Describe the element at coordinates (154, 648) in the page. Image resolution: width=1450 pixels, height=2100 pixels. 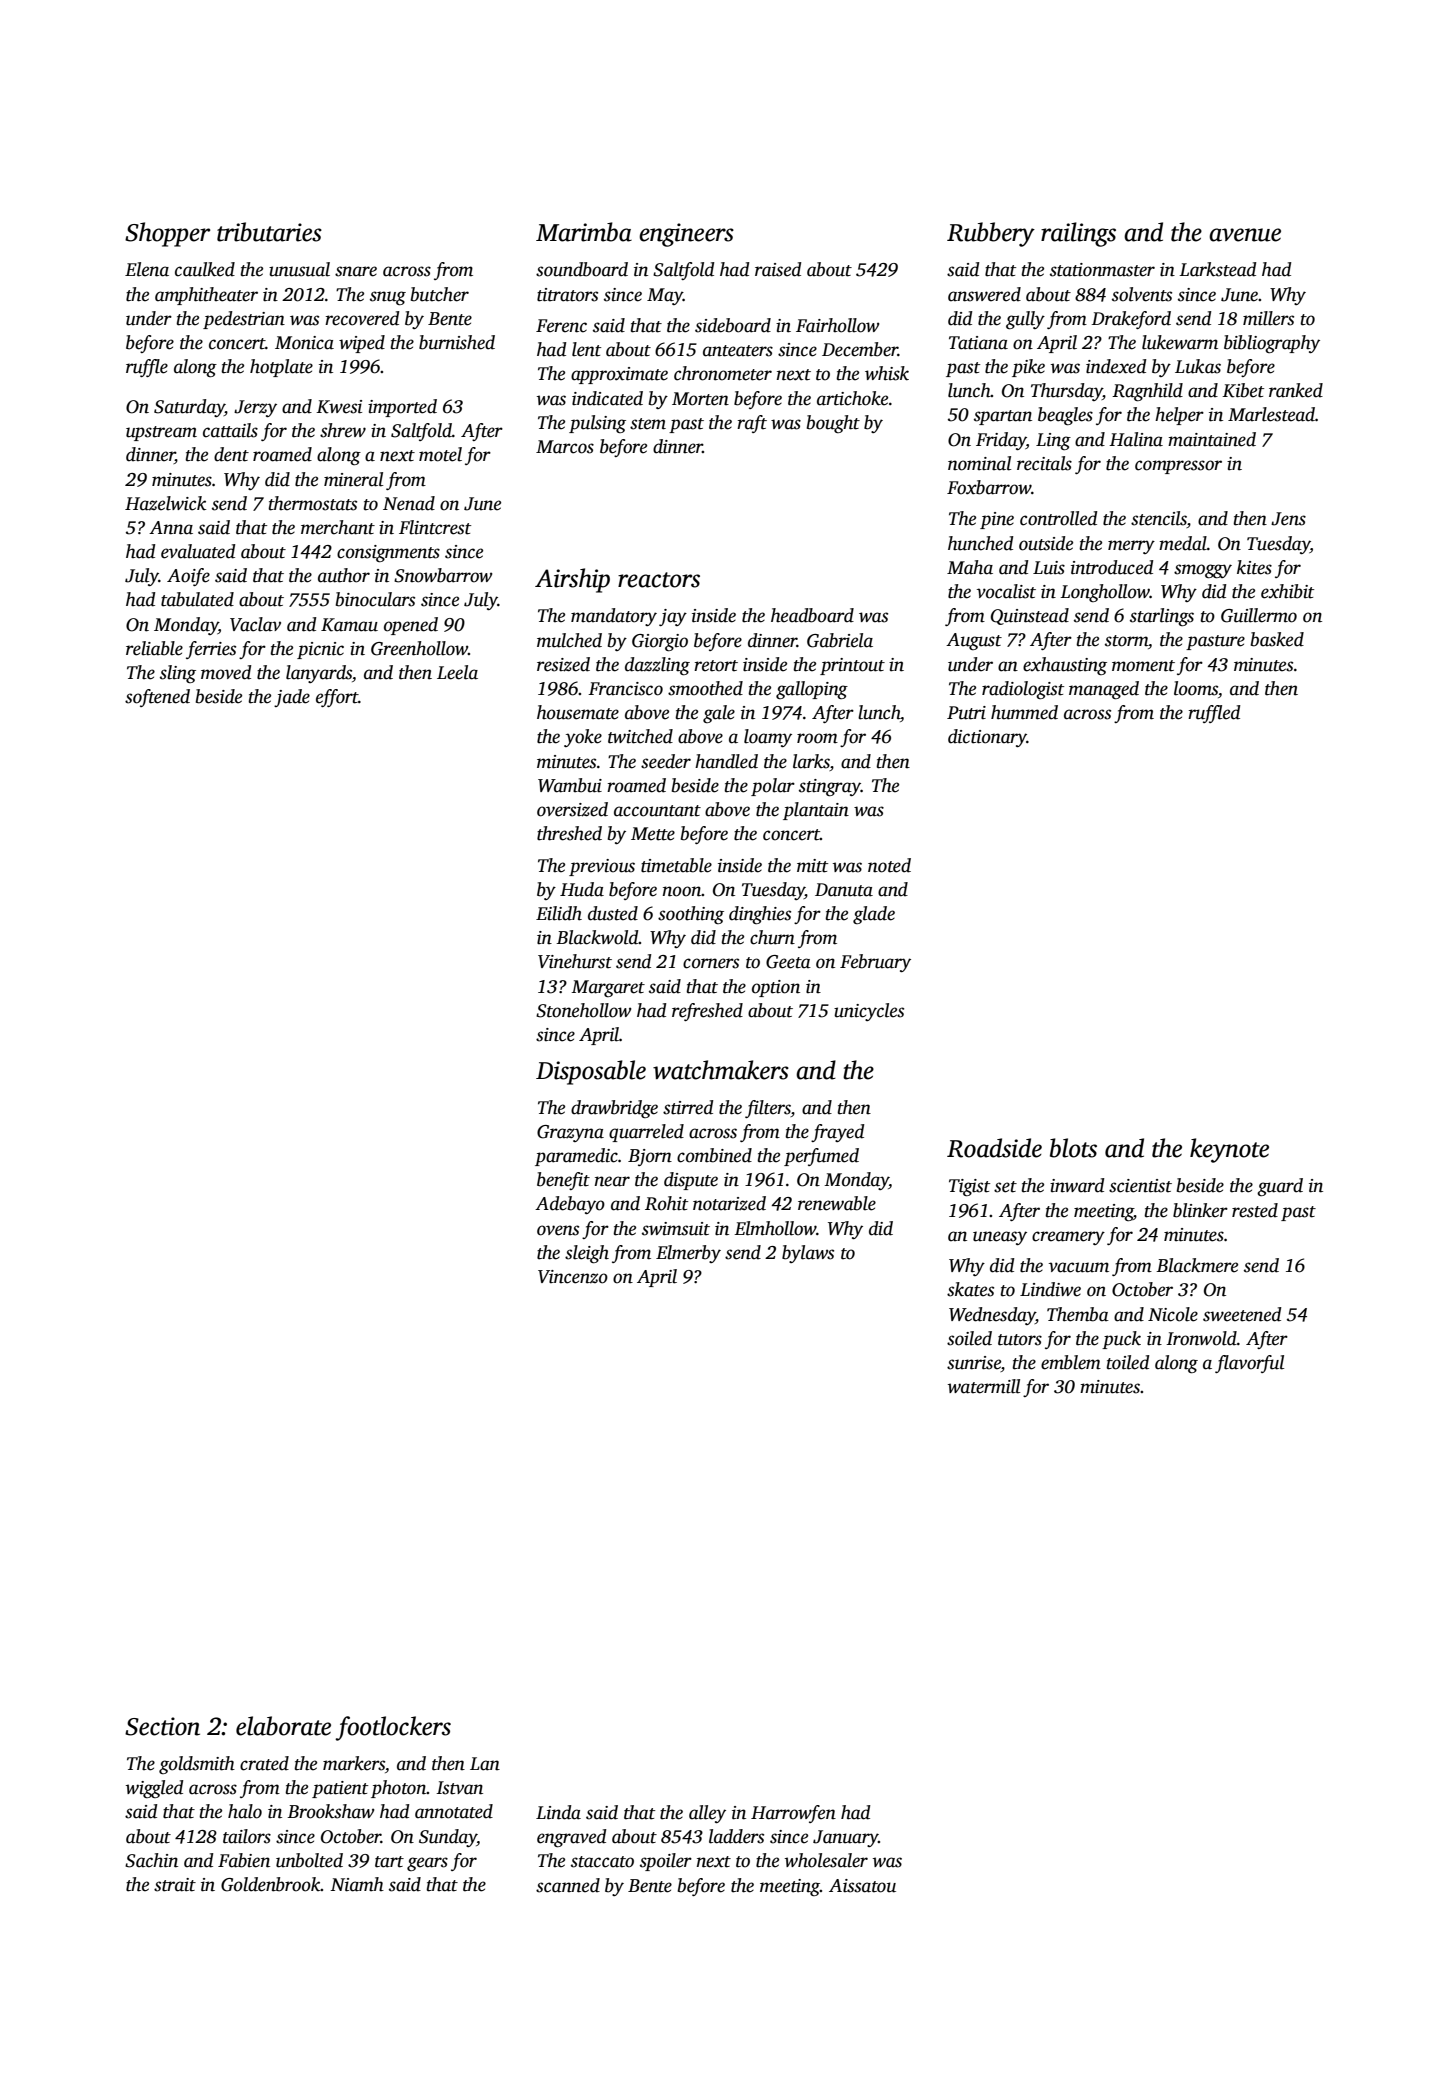
I see `reliable` at that location.
